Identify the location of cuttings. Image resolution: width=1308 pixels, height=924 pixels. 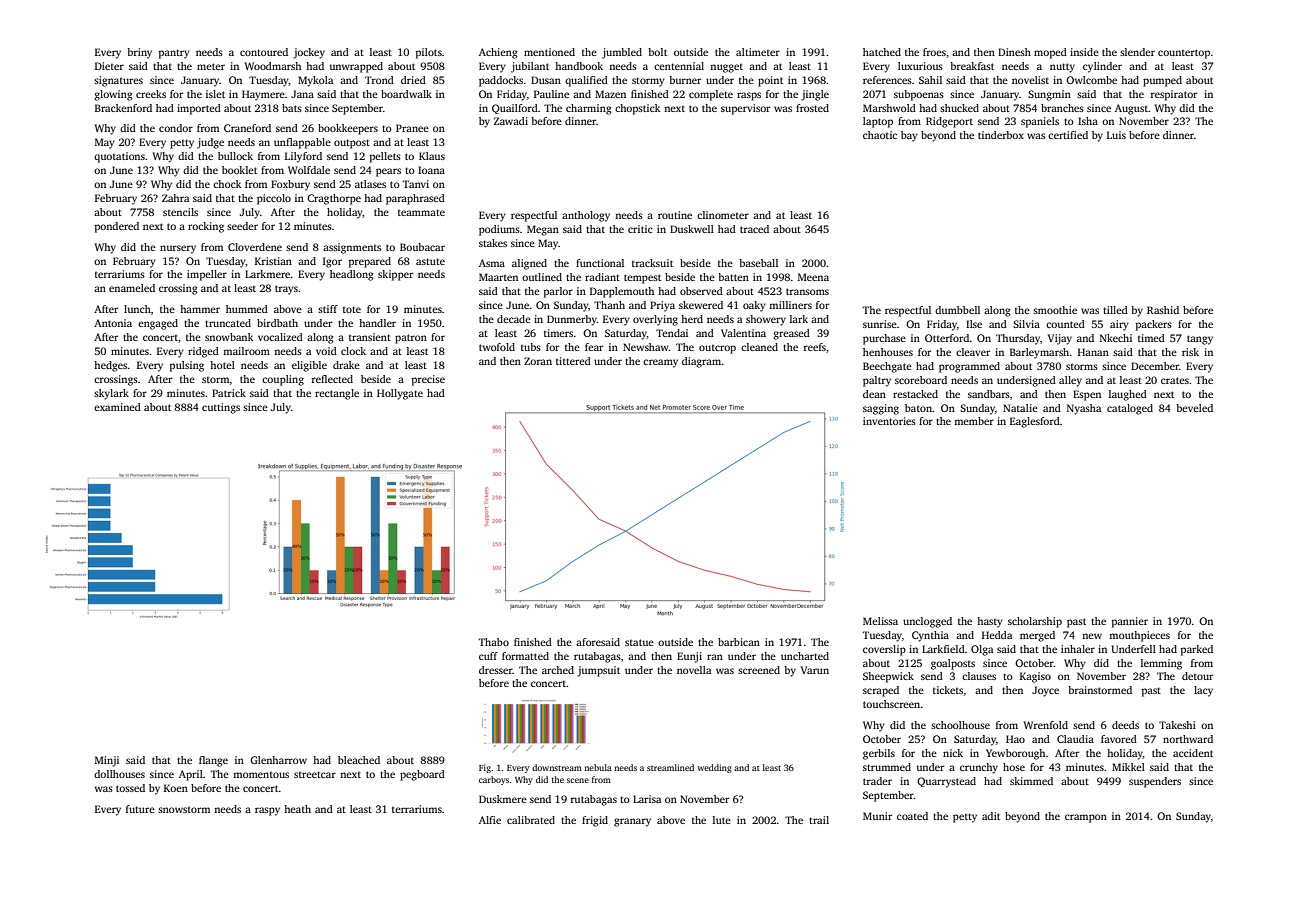
(221, 408).
